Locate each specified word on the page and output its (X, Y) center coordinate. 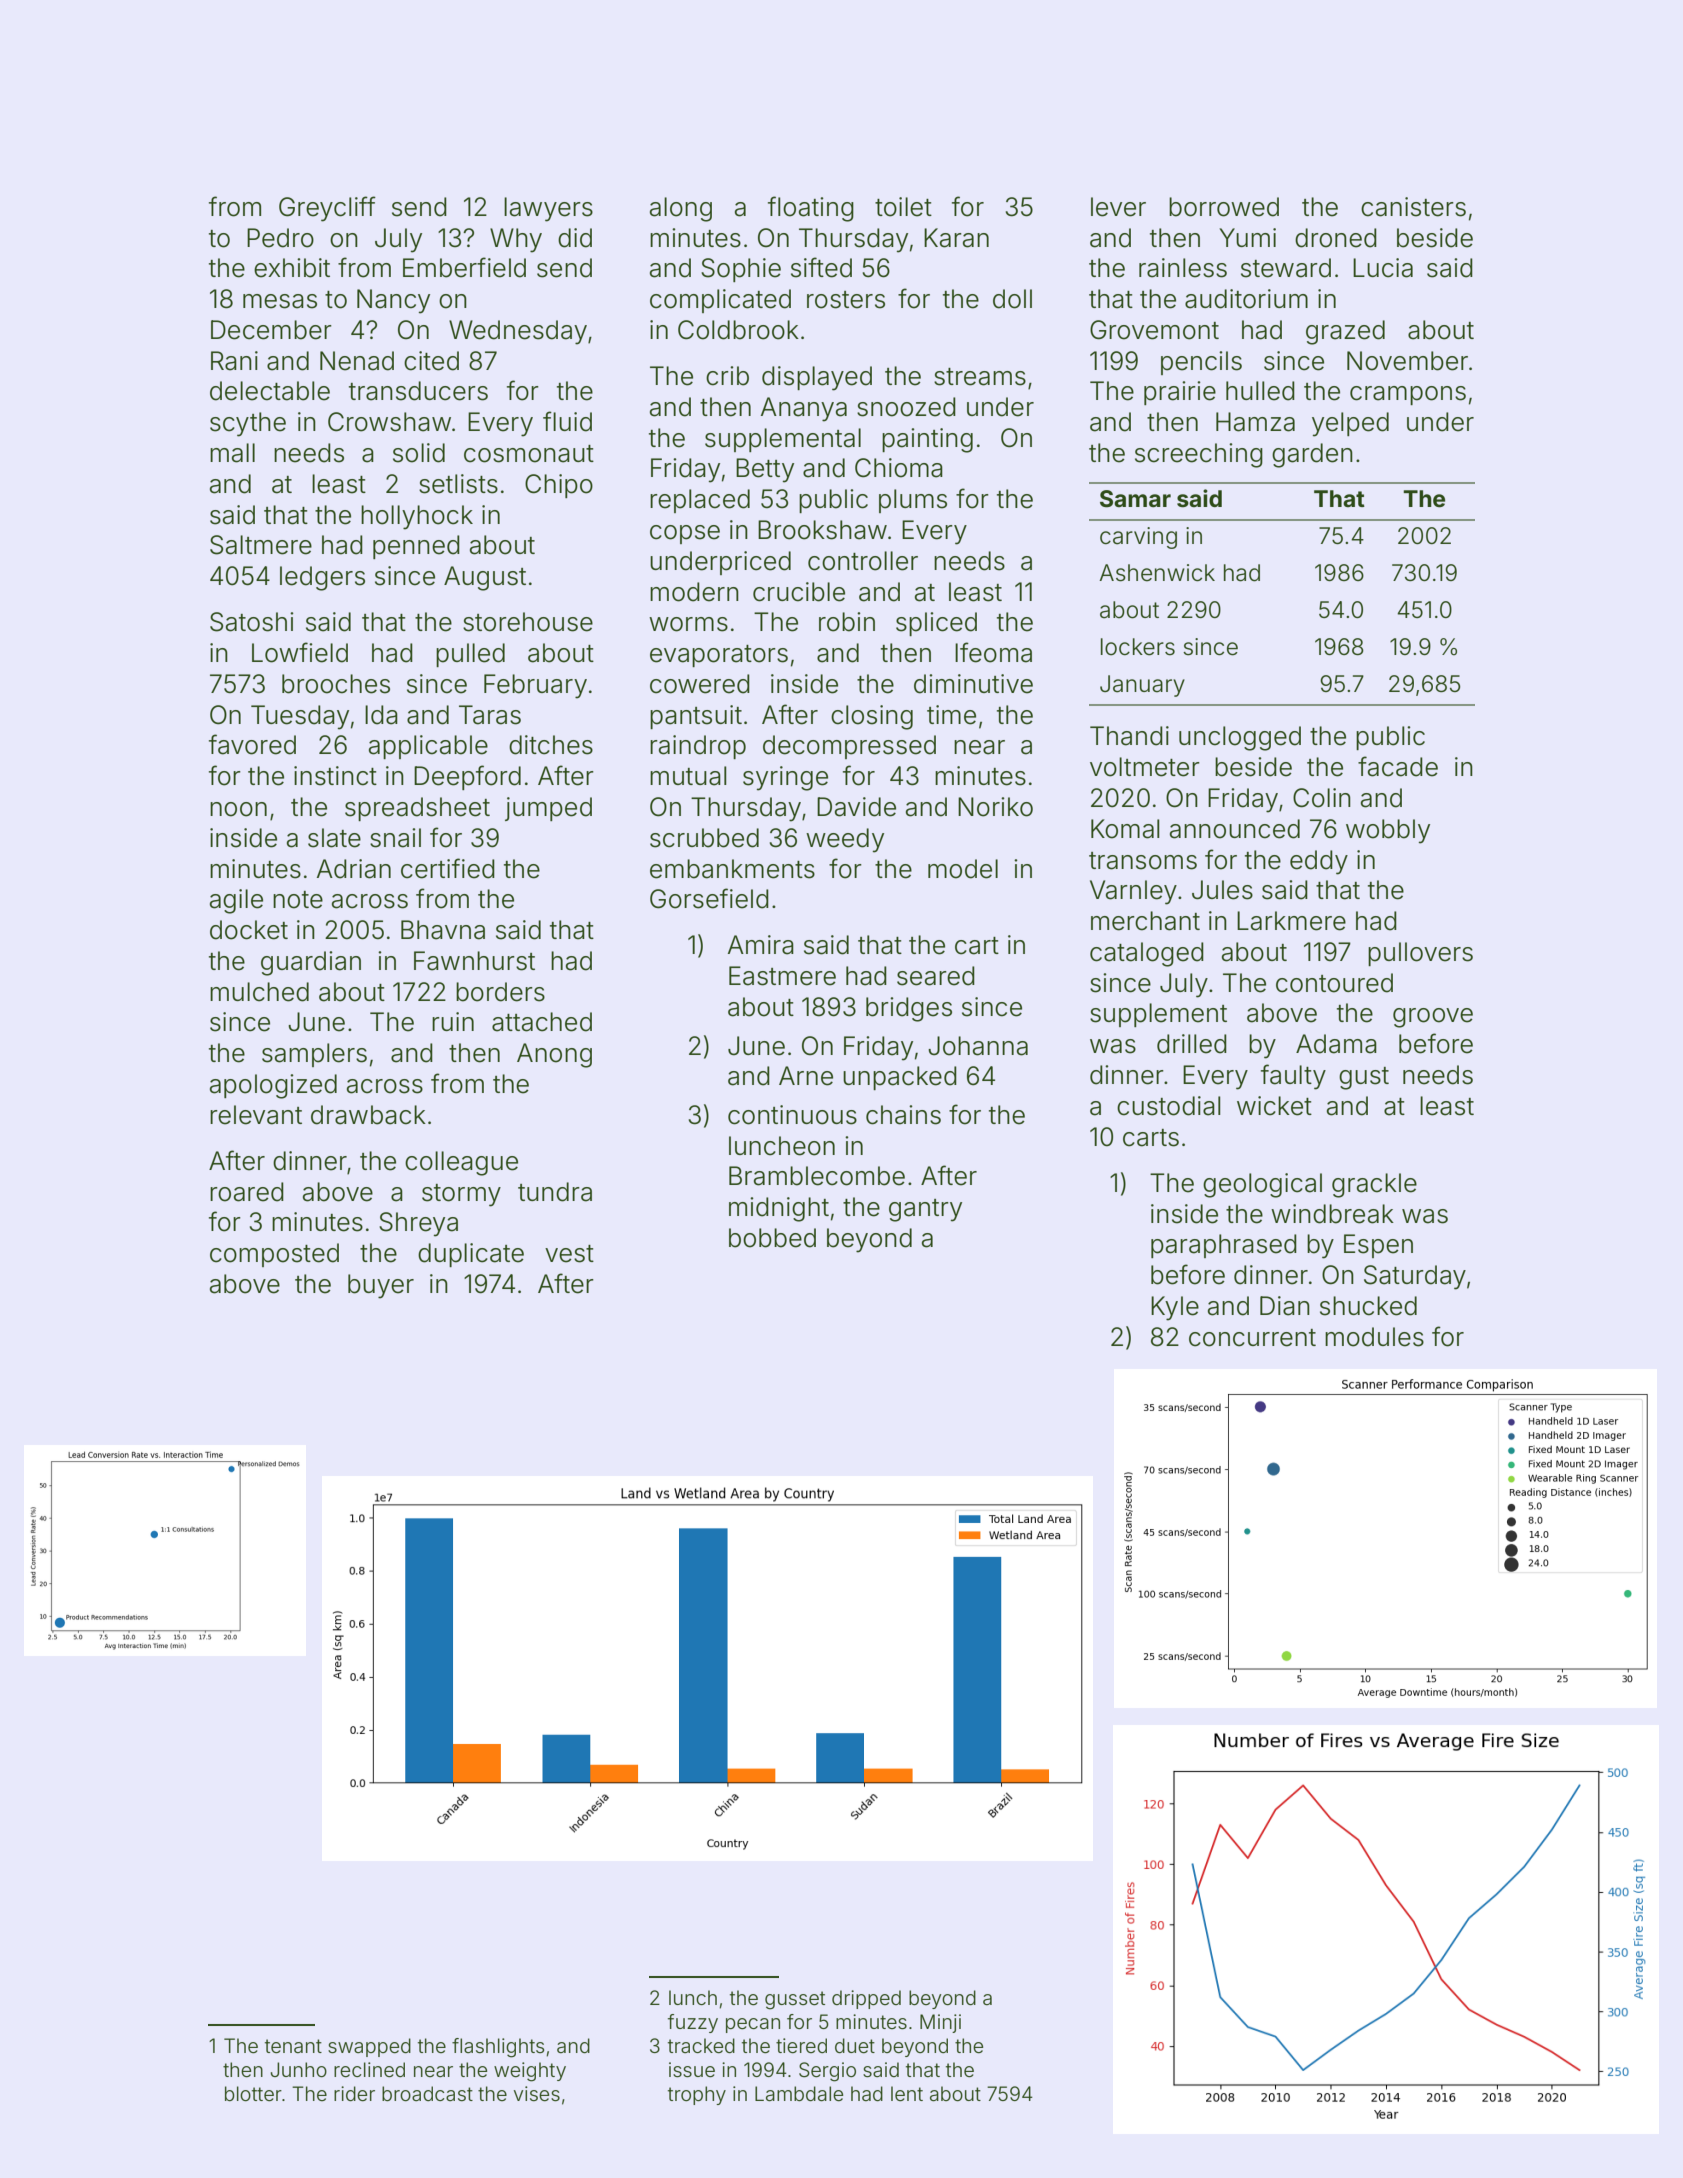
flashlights (498, 2048)
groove (1433, 1018)
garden (1312, 455)
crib (727, 376)
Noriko (995, 807)
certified (448, 868)
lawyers (548, 209)
